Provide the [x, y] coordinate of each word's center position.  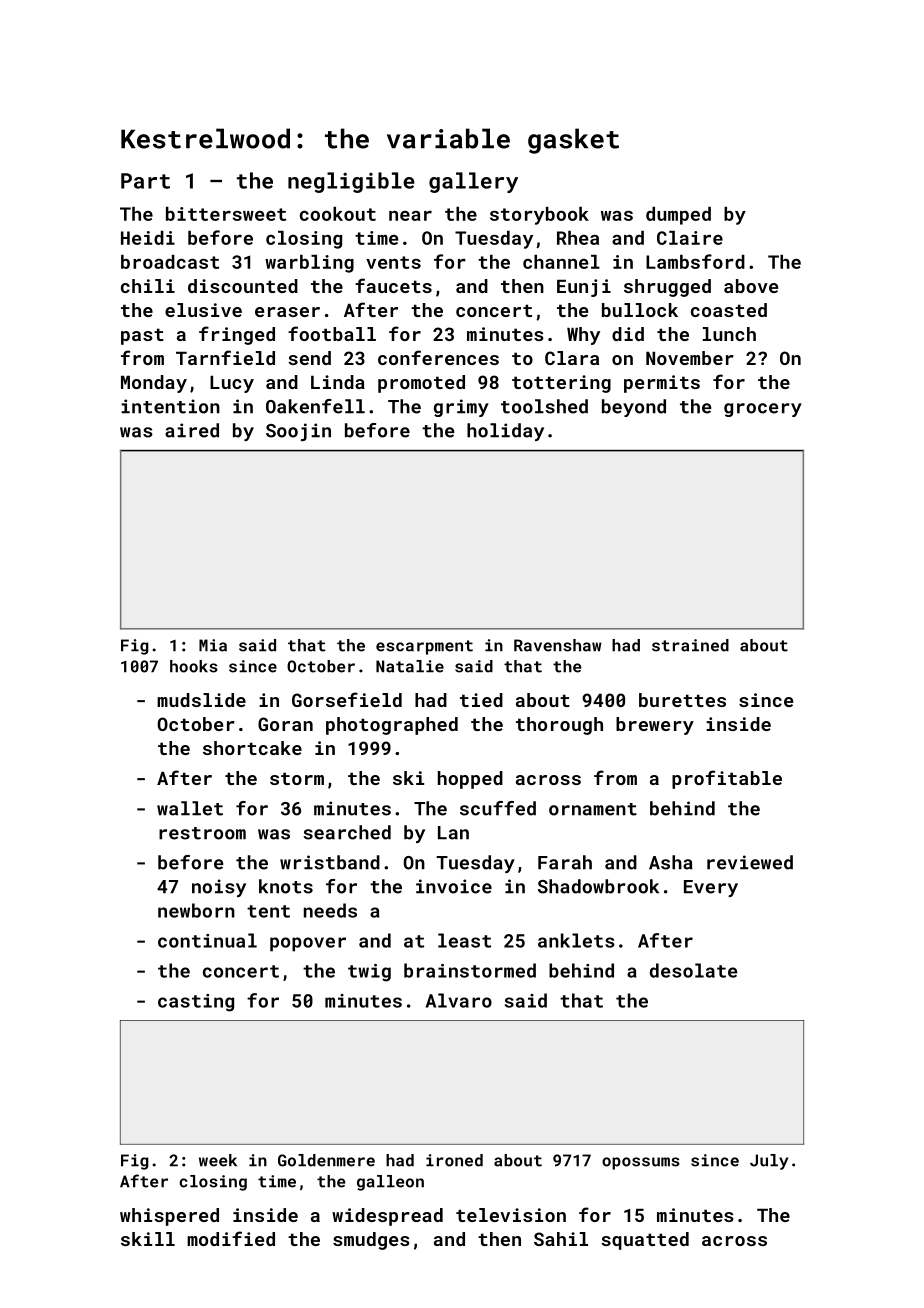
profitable [727, 779]
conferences [438, 357]
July [769, 1162]
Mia [213, 645]
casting [196, 1003]
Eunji [584, 288]
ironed [454, 1160]
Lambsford [695, 261]
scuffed [498, 808]
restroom [202, 833]
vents [393, 262]
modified [231, 1238]
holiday [505, 432]
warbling [309, 264]
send [309, 358]
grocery [763, 410]
